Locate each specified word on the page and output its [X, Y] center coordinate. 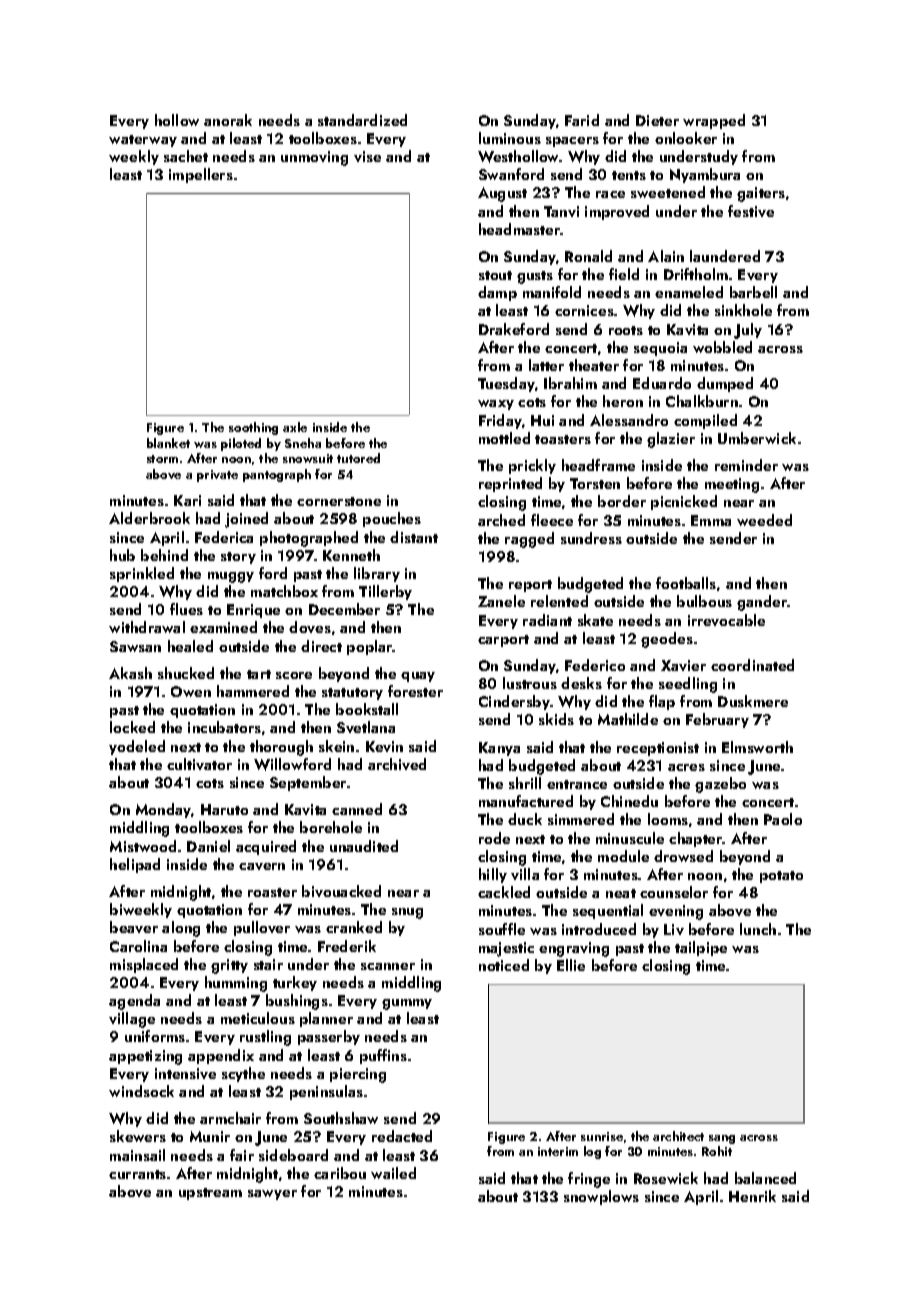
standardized [362, 120]
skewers [138, 1136]
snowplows [601, 1197]
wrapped [714, 121]
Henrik [752, 1196]
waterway [143, 141]
